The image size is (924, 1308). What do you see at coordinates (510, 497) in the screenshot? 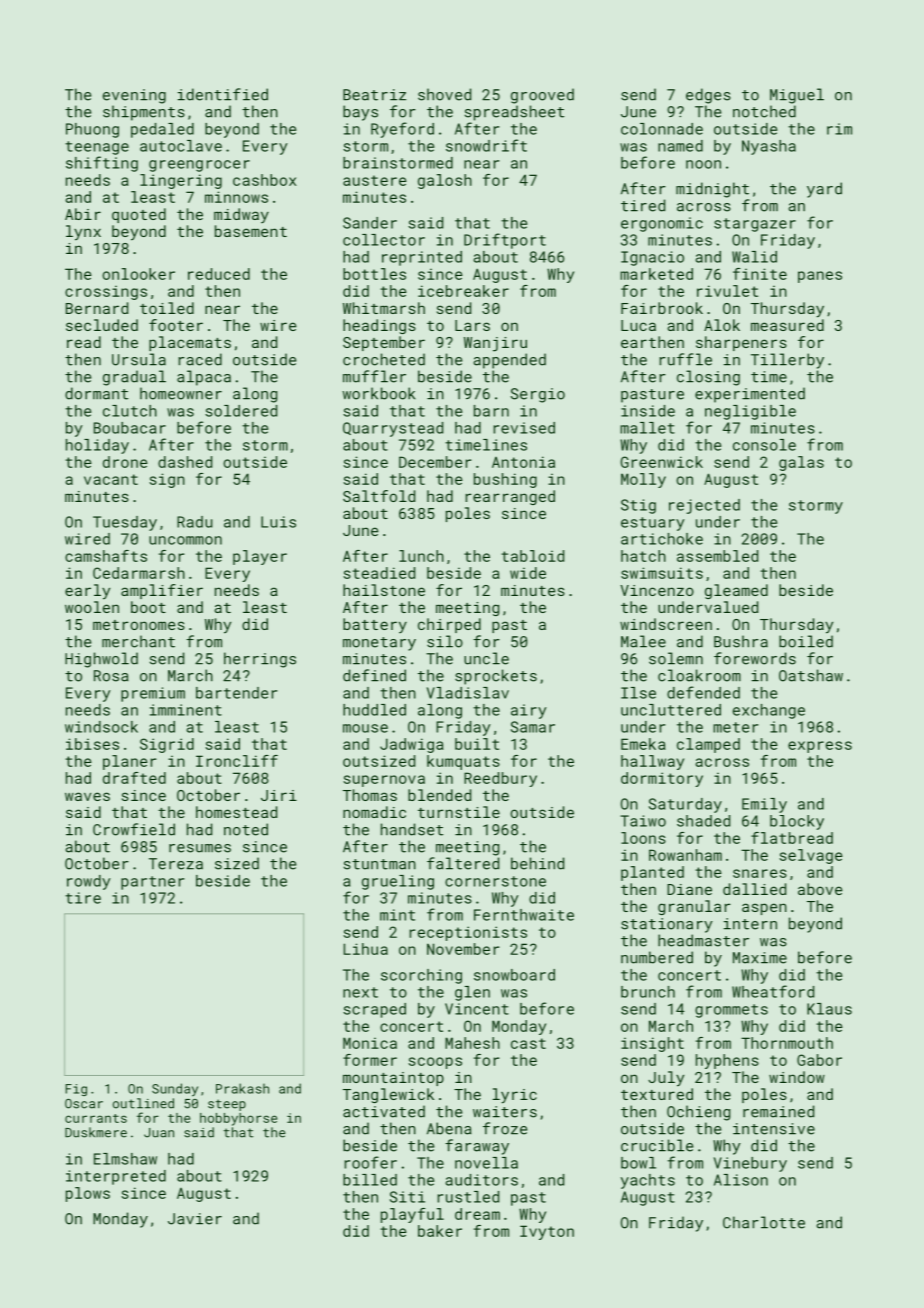
I see `rearranged` at bounding box center [510, 497].
